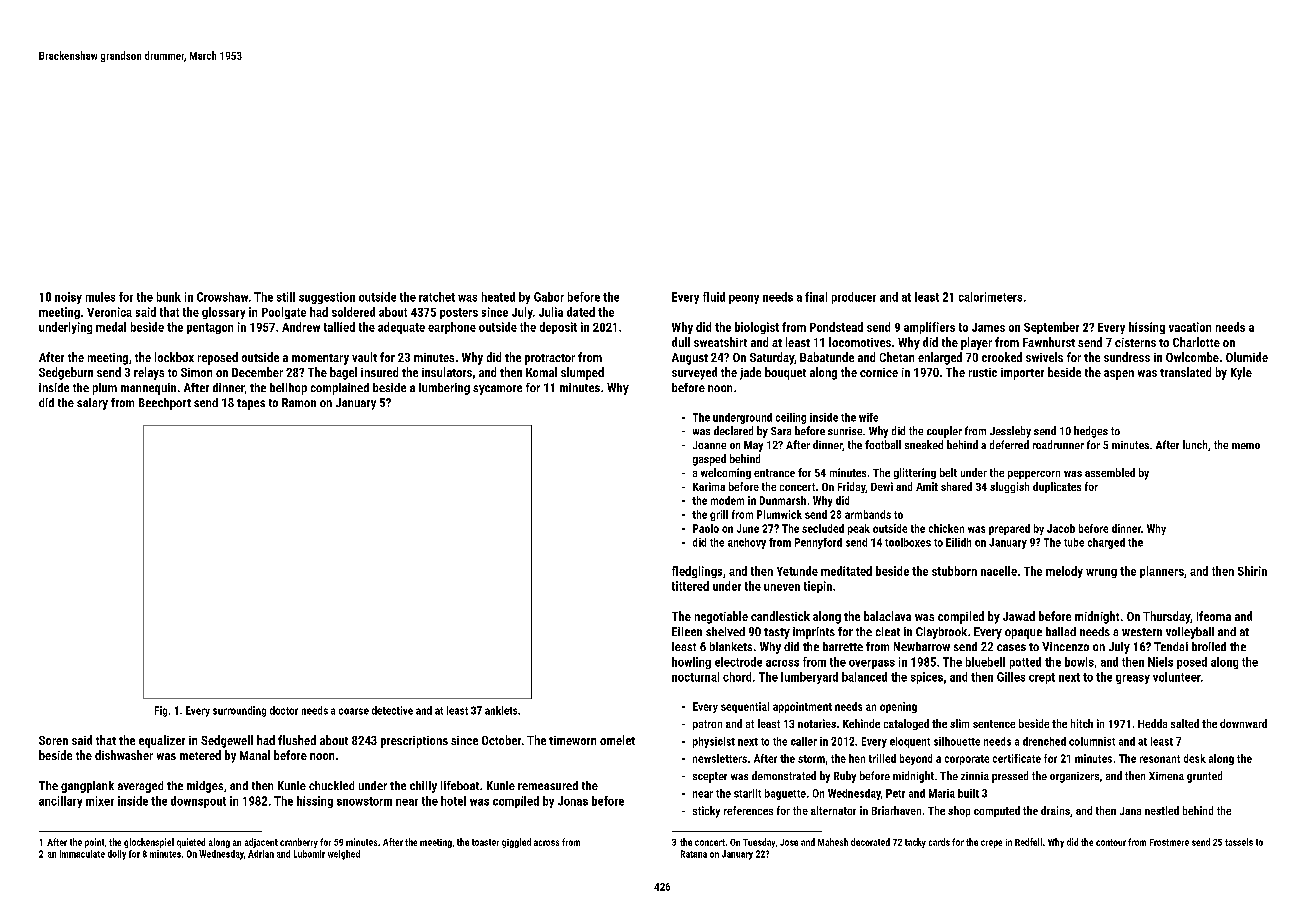  What do you see at coordinates (726, 473) in the image?
I see `welcoming` at bounding box center [726, 473].
